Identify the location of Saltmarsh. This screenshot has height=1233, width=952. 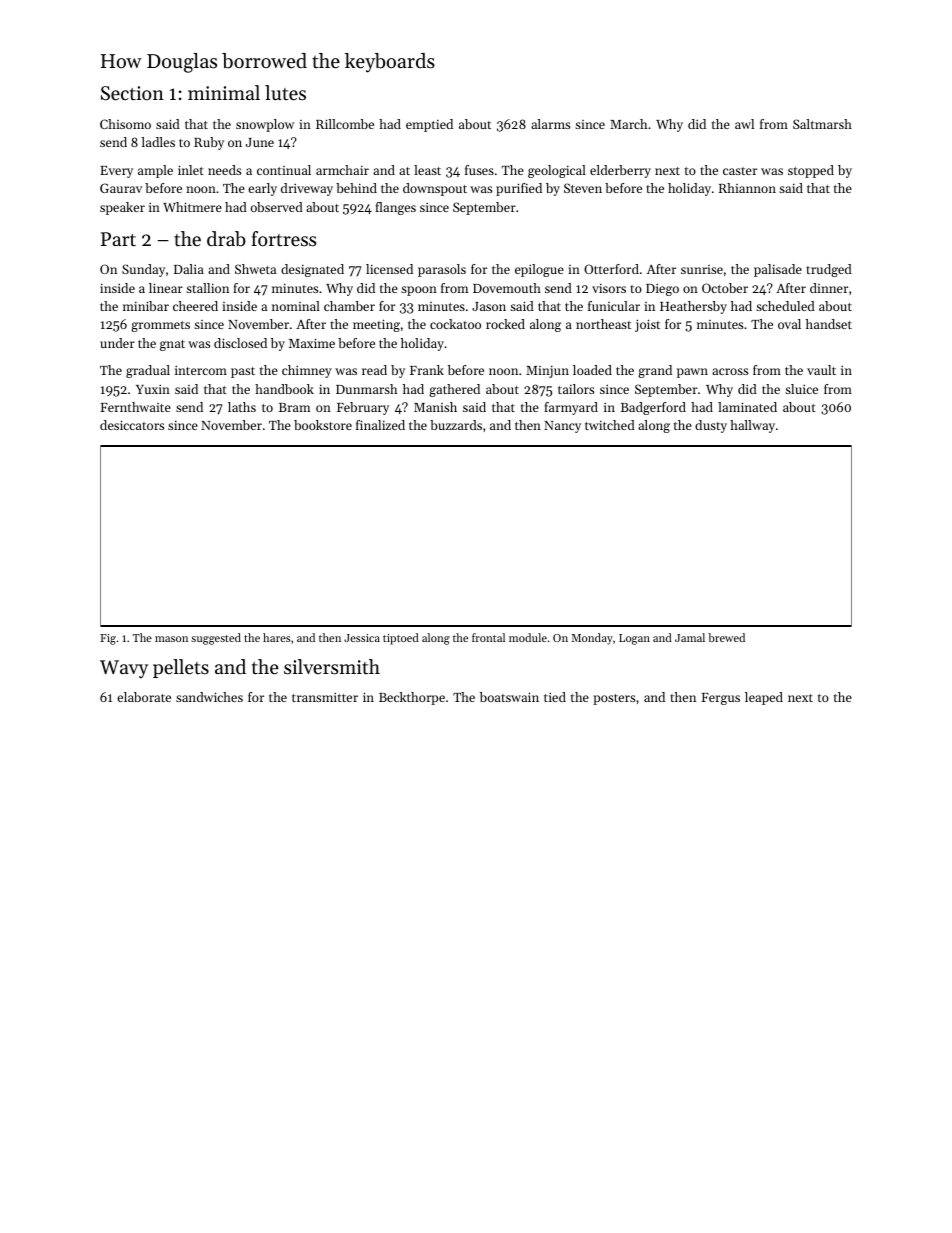
(822, 124).
